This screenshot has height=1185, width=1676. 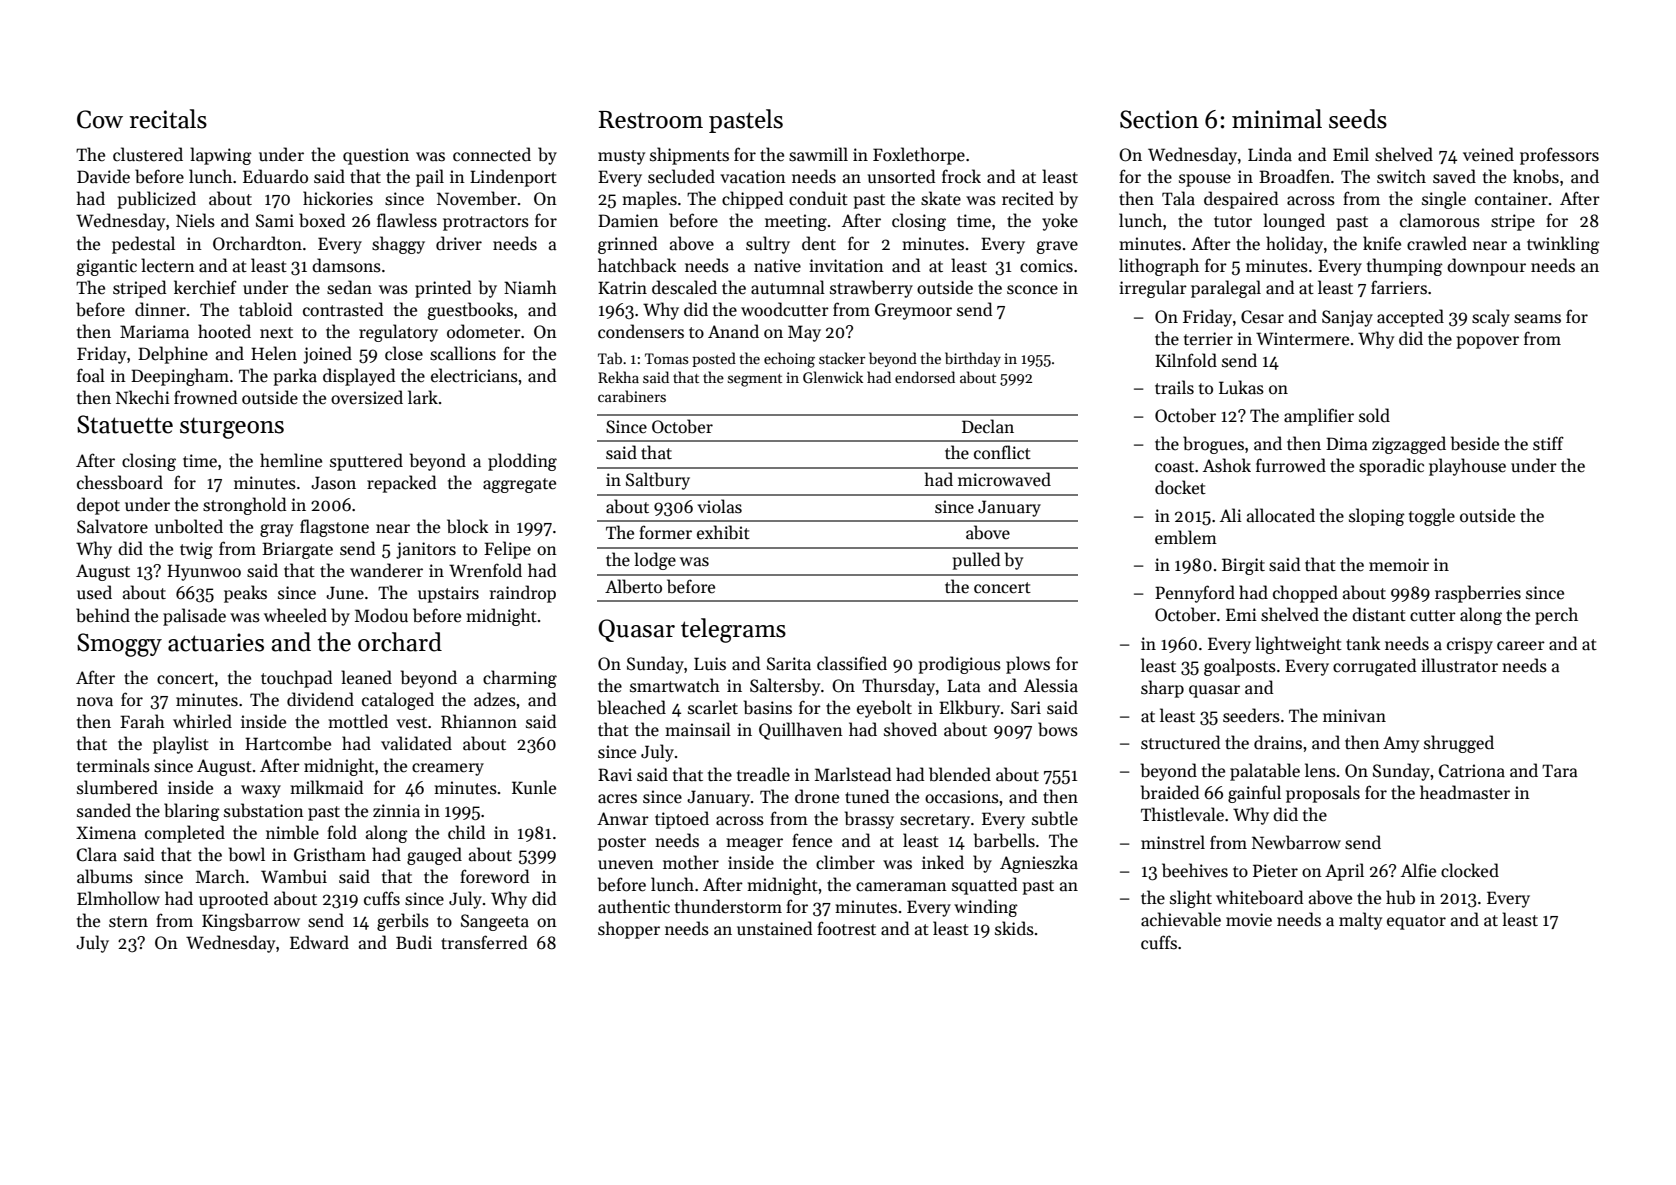 What do you see at coordinates (1556, 616) in the screenshot?
I see `perch` at bounding box center [1556, 616].
